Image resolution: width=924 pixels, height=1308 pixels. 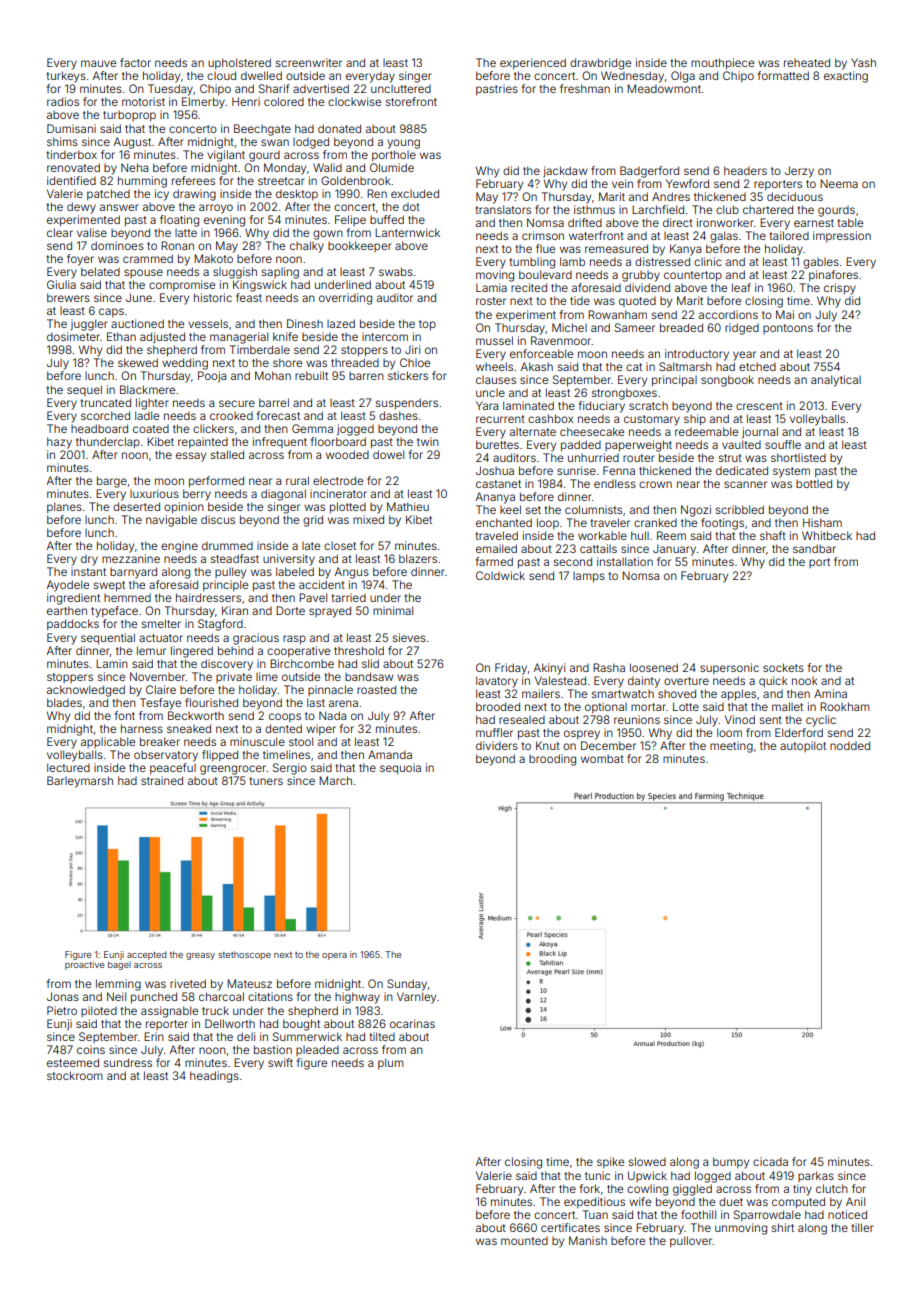 What do you see at coordinates (182, 286) in the screenshot?
I see `compromise` at bounding box center [182, 286].
